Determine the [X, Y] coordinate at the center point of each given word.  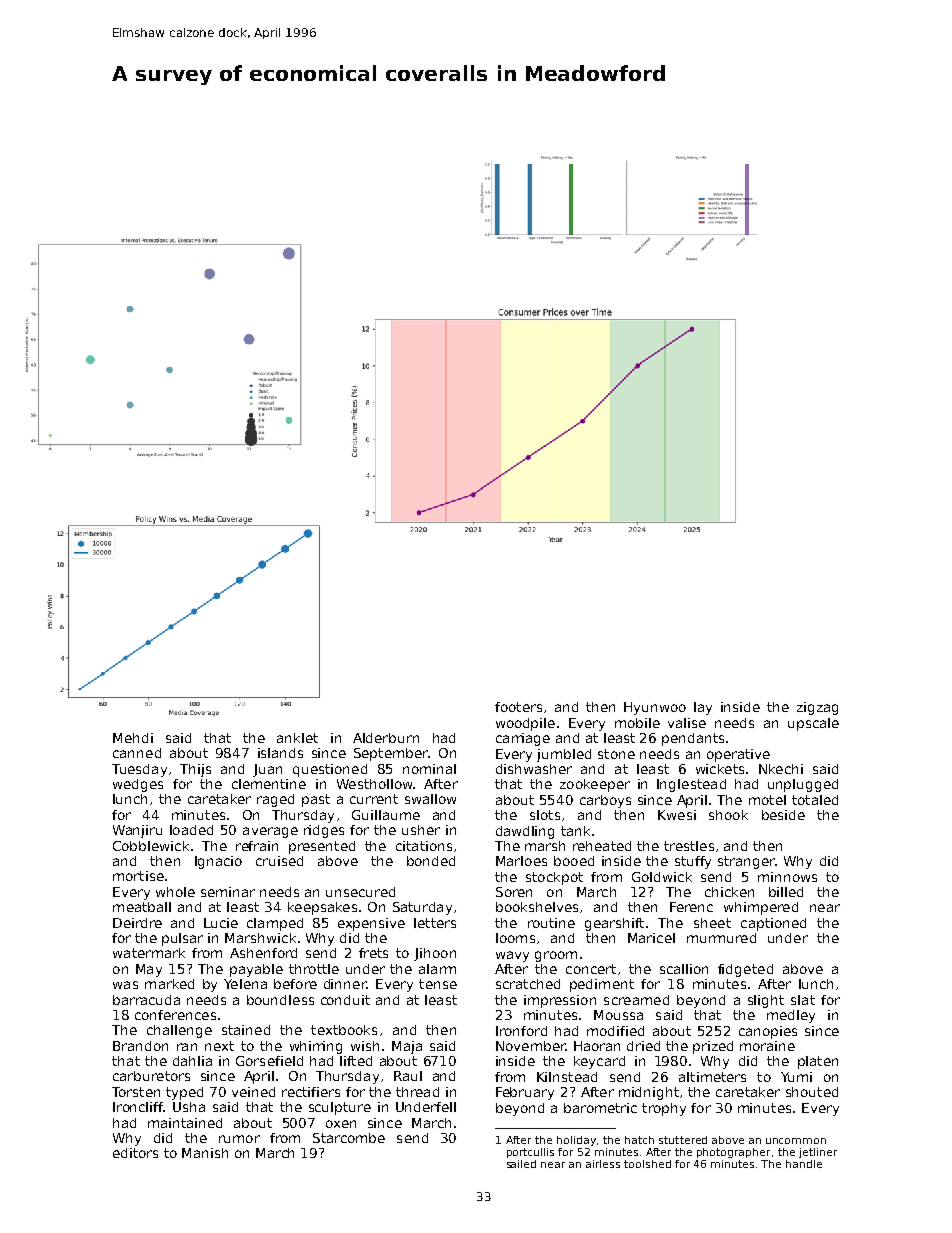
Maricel [651, 938]
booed [574, 861]
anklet [297, 738]
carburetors [151, 1076]
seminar [228, 892]
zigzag [817, 708]
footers [518, 707]
